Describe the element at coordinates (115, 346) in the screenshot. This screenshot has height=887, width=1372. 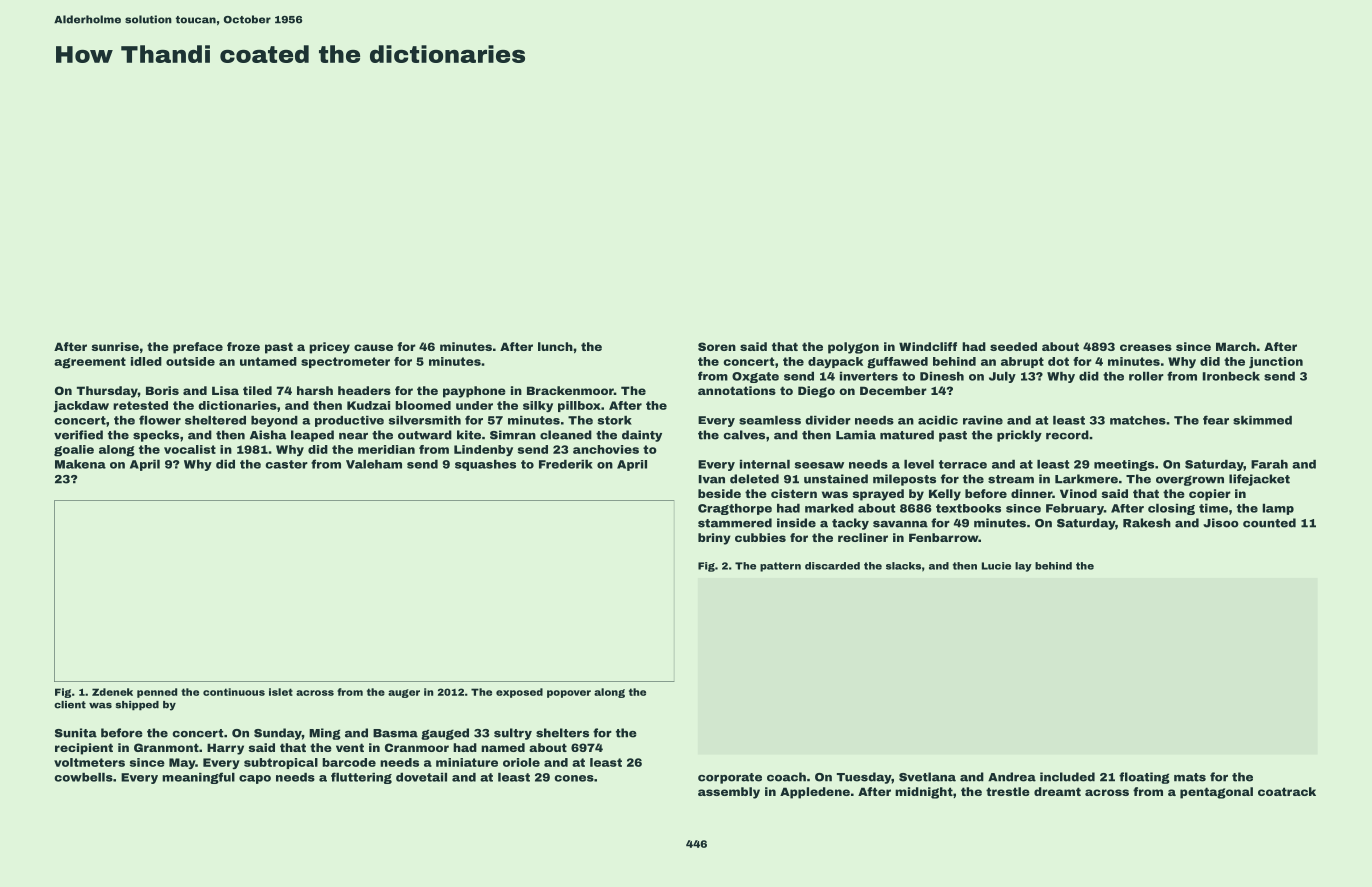
I see `sunrise` at that location.
